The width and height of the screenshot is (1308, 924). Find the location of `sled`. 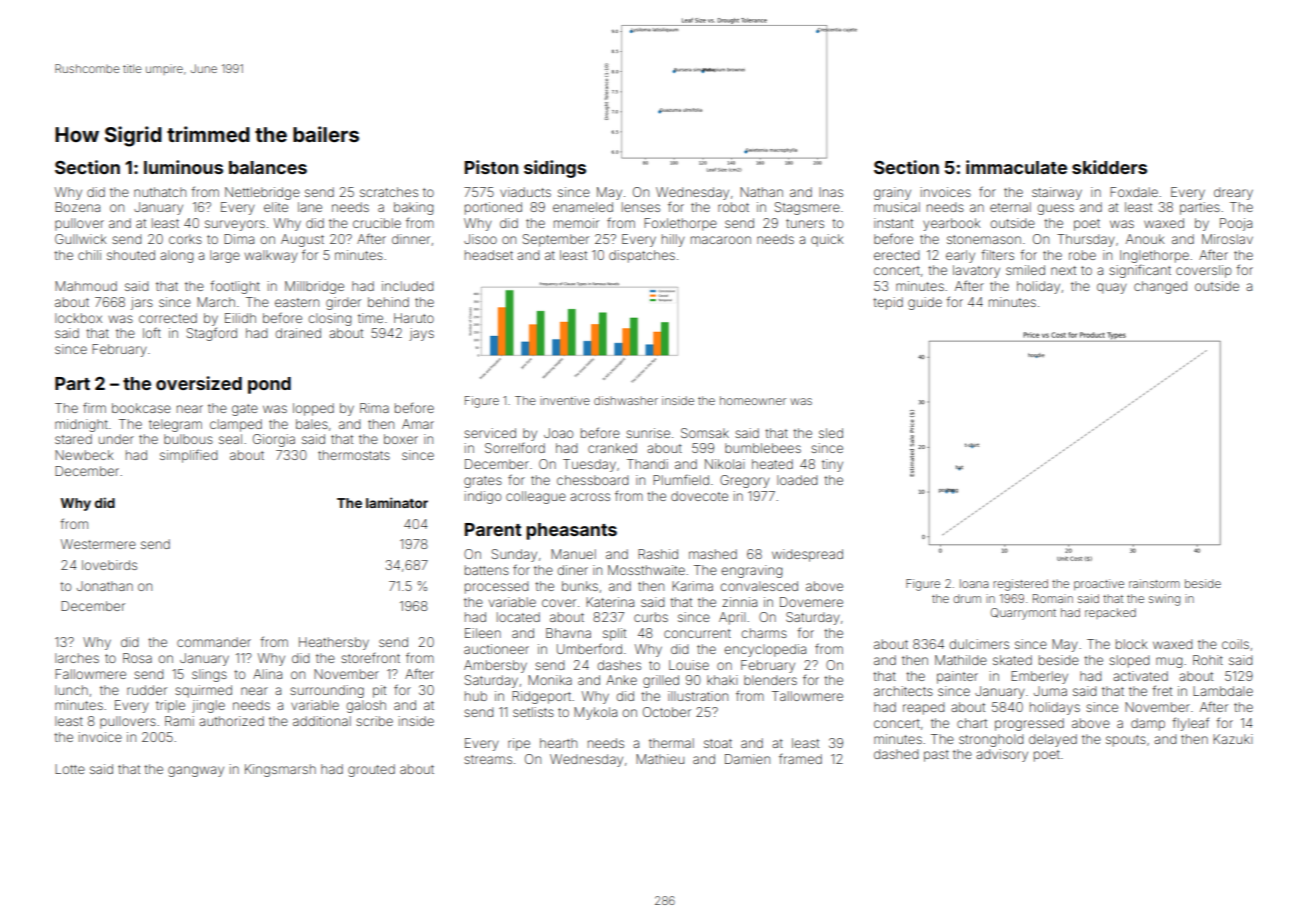

sled is located at coordinates (831, 433).
